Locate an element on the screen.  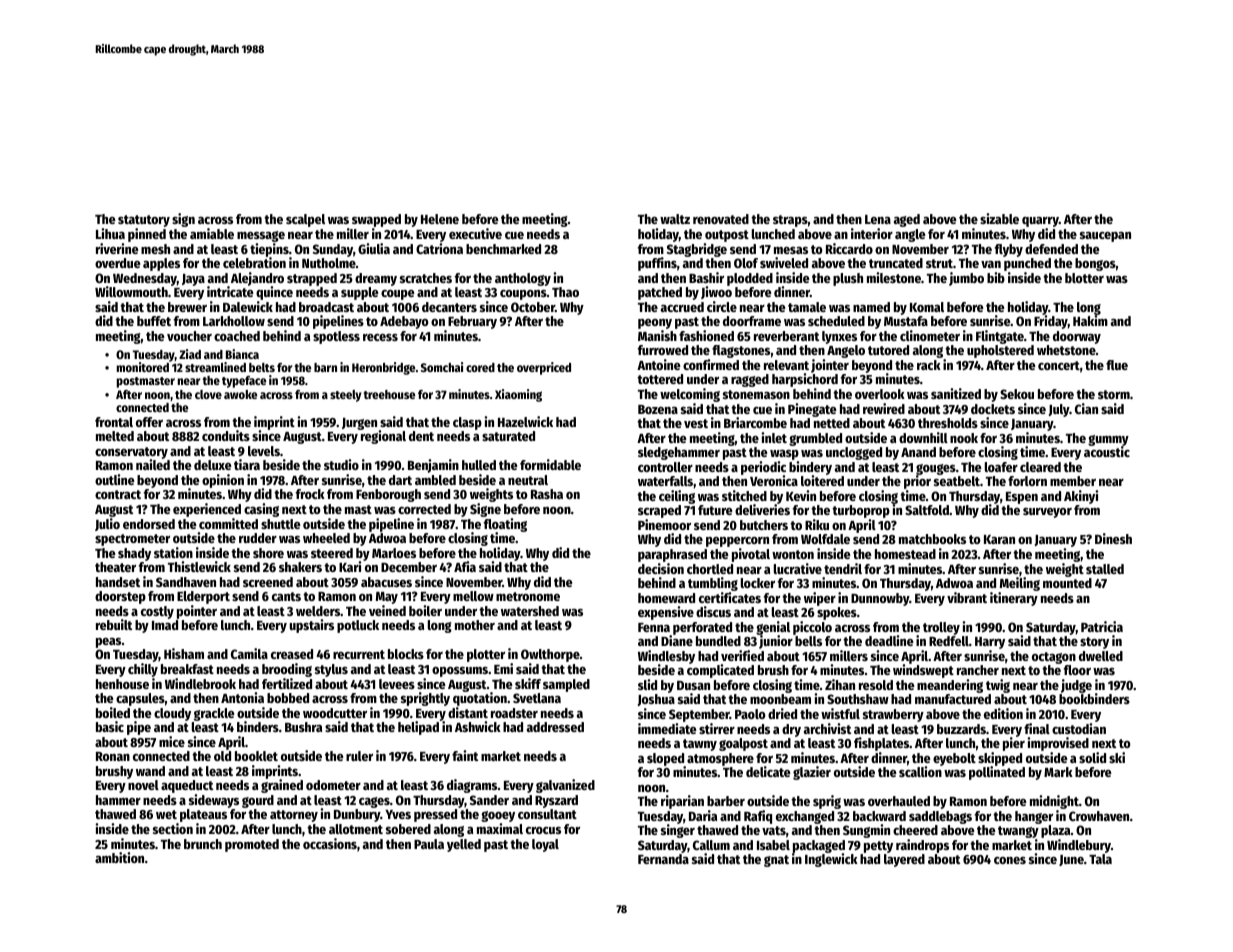
scraped is located at coordinates (659, 511).
